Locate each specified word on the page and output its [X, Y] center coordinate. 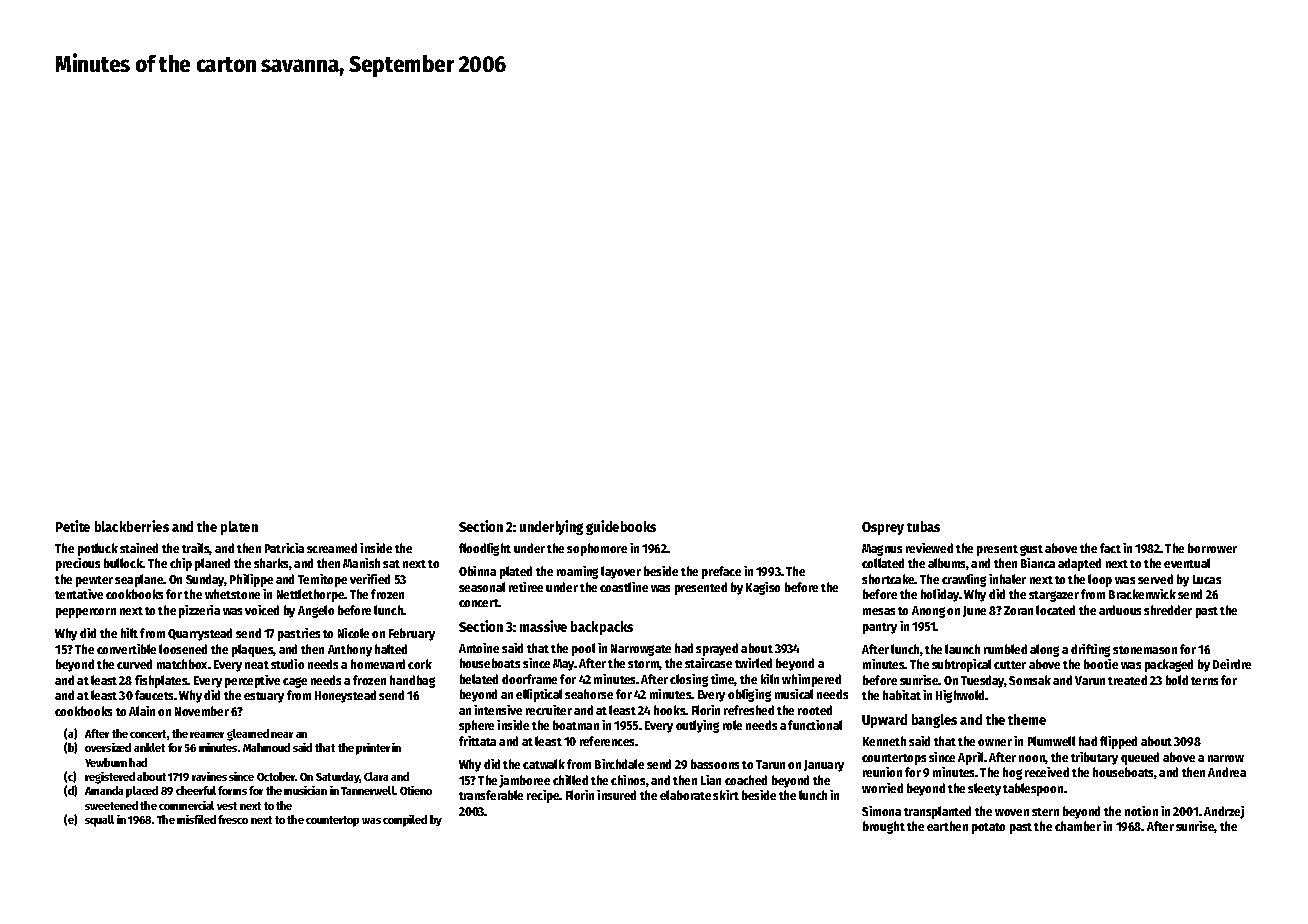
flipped [1118, 742]
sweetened [111, 805]
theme [1027, 719]
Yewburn [106, 762]
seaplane [139, 580]
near [282, 735]
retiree [526, 587]
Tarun [770, 764]
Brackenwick [1142, 594]
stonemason [1145, 650]
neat [257, 665]
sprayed [717, 649]
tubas [923, 526]
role [732, 725]
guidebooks [621, 527]
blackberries [132, 526]
